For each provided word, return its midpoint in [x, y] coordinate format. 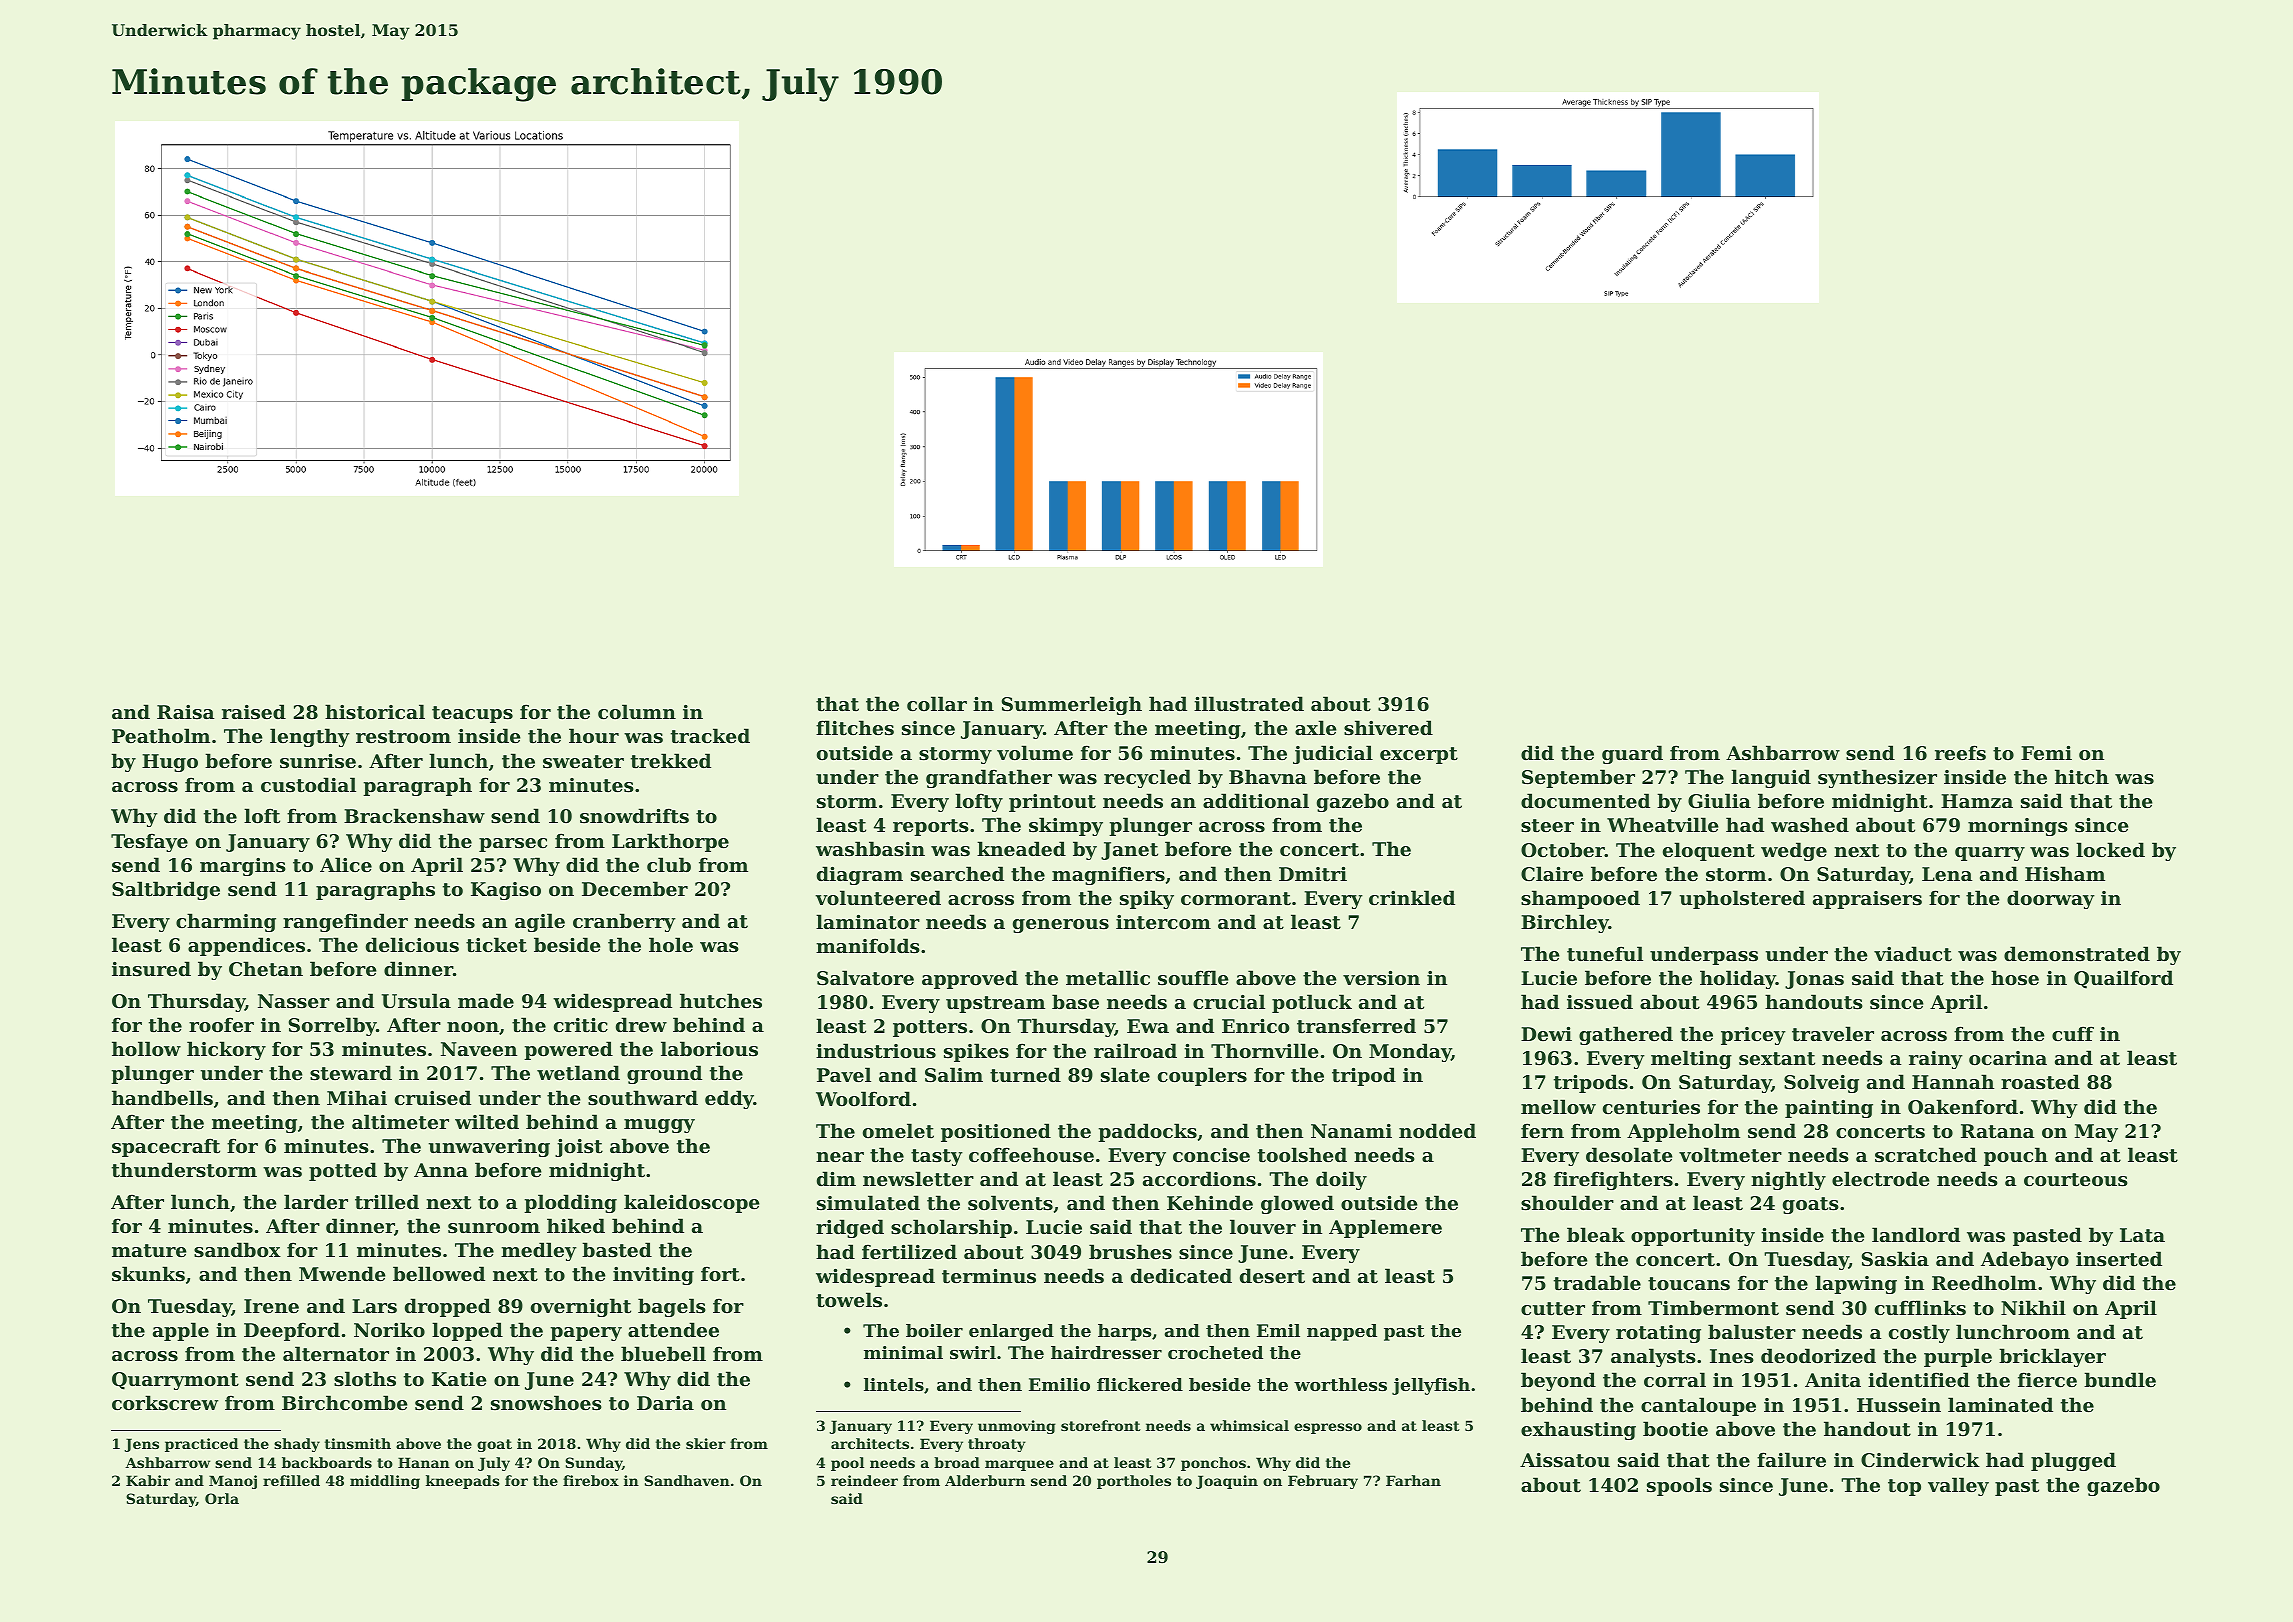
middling [385, 1482]
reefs [1960, 753]
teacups [472, 714]
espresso [1328, 1428]
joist [579, 1148]
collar [937, 703]
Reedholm [1984, 1282]
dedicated [1181, 1275]
